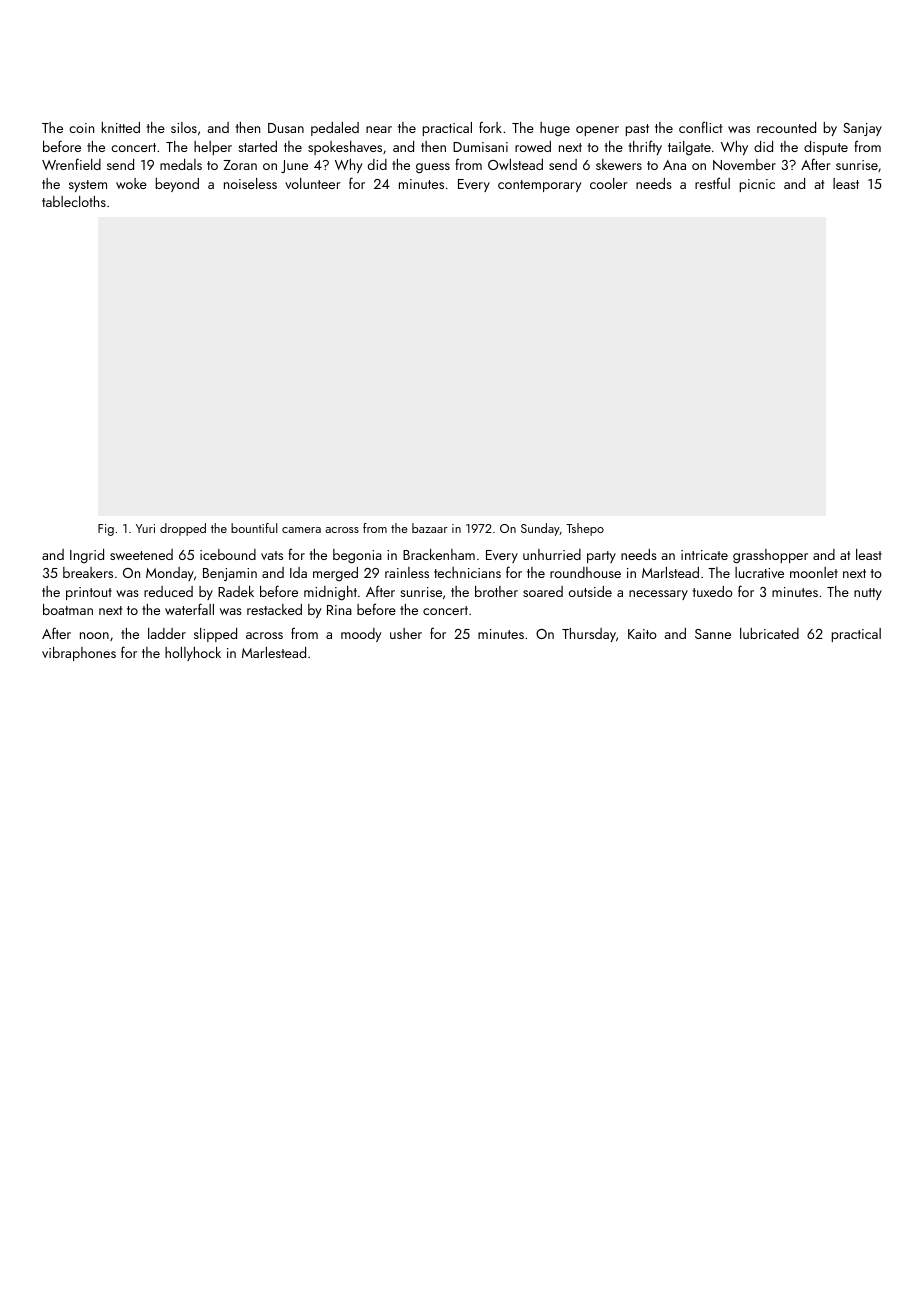 The height and width of the screenshot is (1308, 924). What do you see at coordinates (71, 164) in the screenshot?
I see `Wrenfield` at bounding box center [71, 164].
